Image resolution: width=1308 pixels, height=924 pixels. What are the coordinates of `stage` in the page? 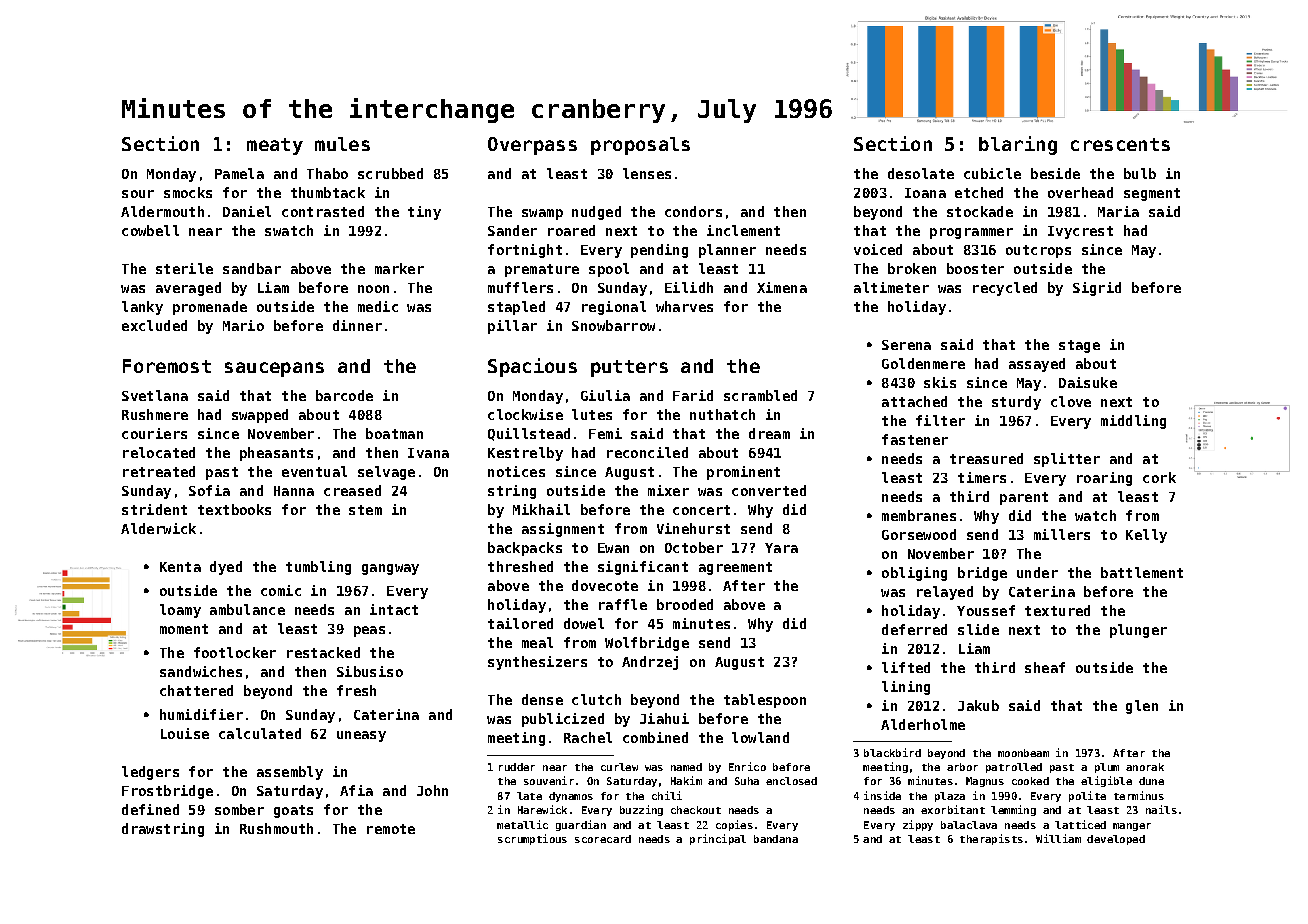 It's located at (1079, 346).
